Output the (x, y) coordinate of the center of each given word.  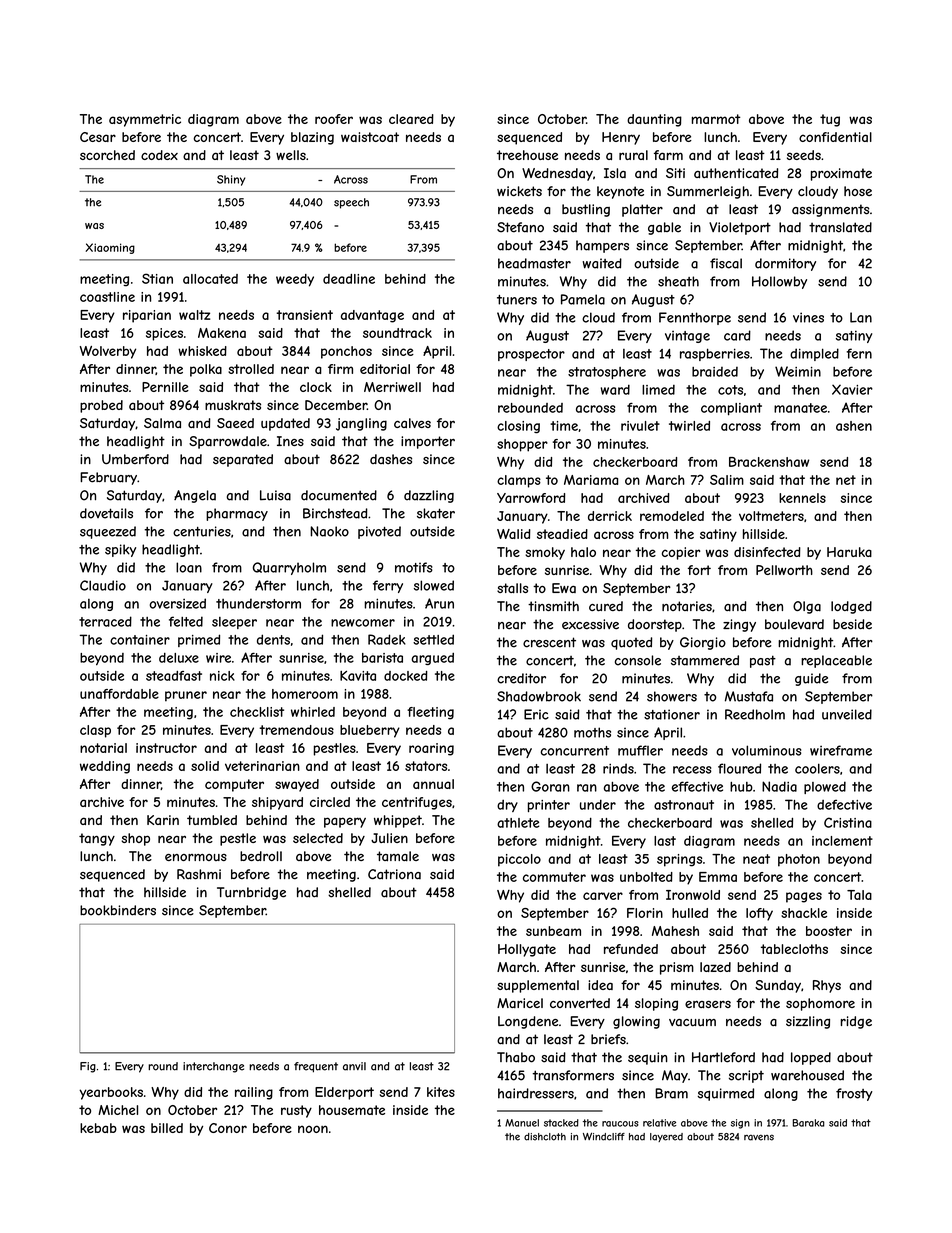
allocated (210, 279)
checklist (257, 712)
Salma (162, 423)
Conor (228, 1128)
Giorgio (703, 643)
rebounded (530, 408)
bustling (586, 210)
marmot (716, 119)
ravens (759, 1137)
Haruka (849, 552)
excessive (590, 624)
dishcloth (545, 1137)
